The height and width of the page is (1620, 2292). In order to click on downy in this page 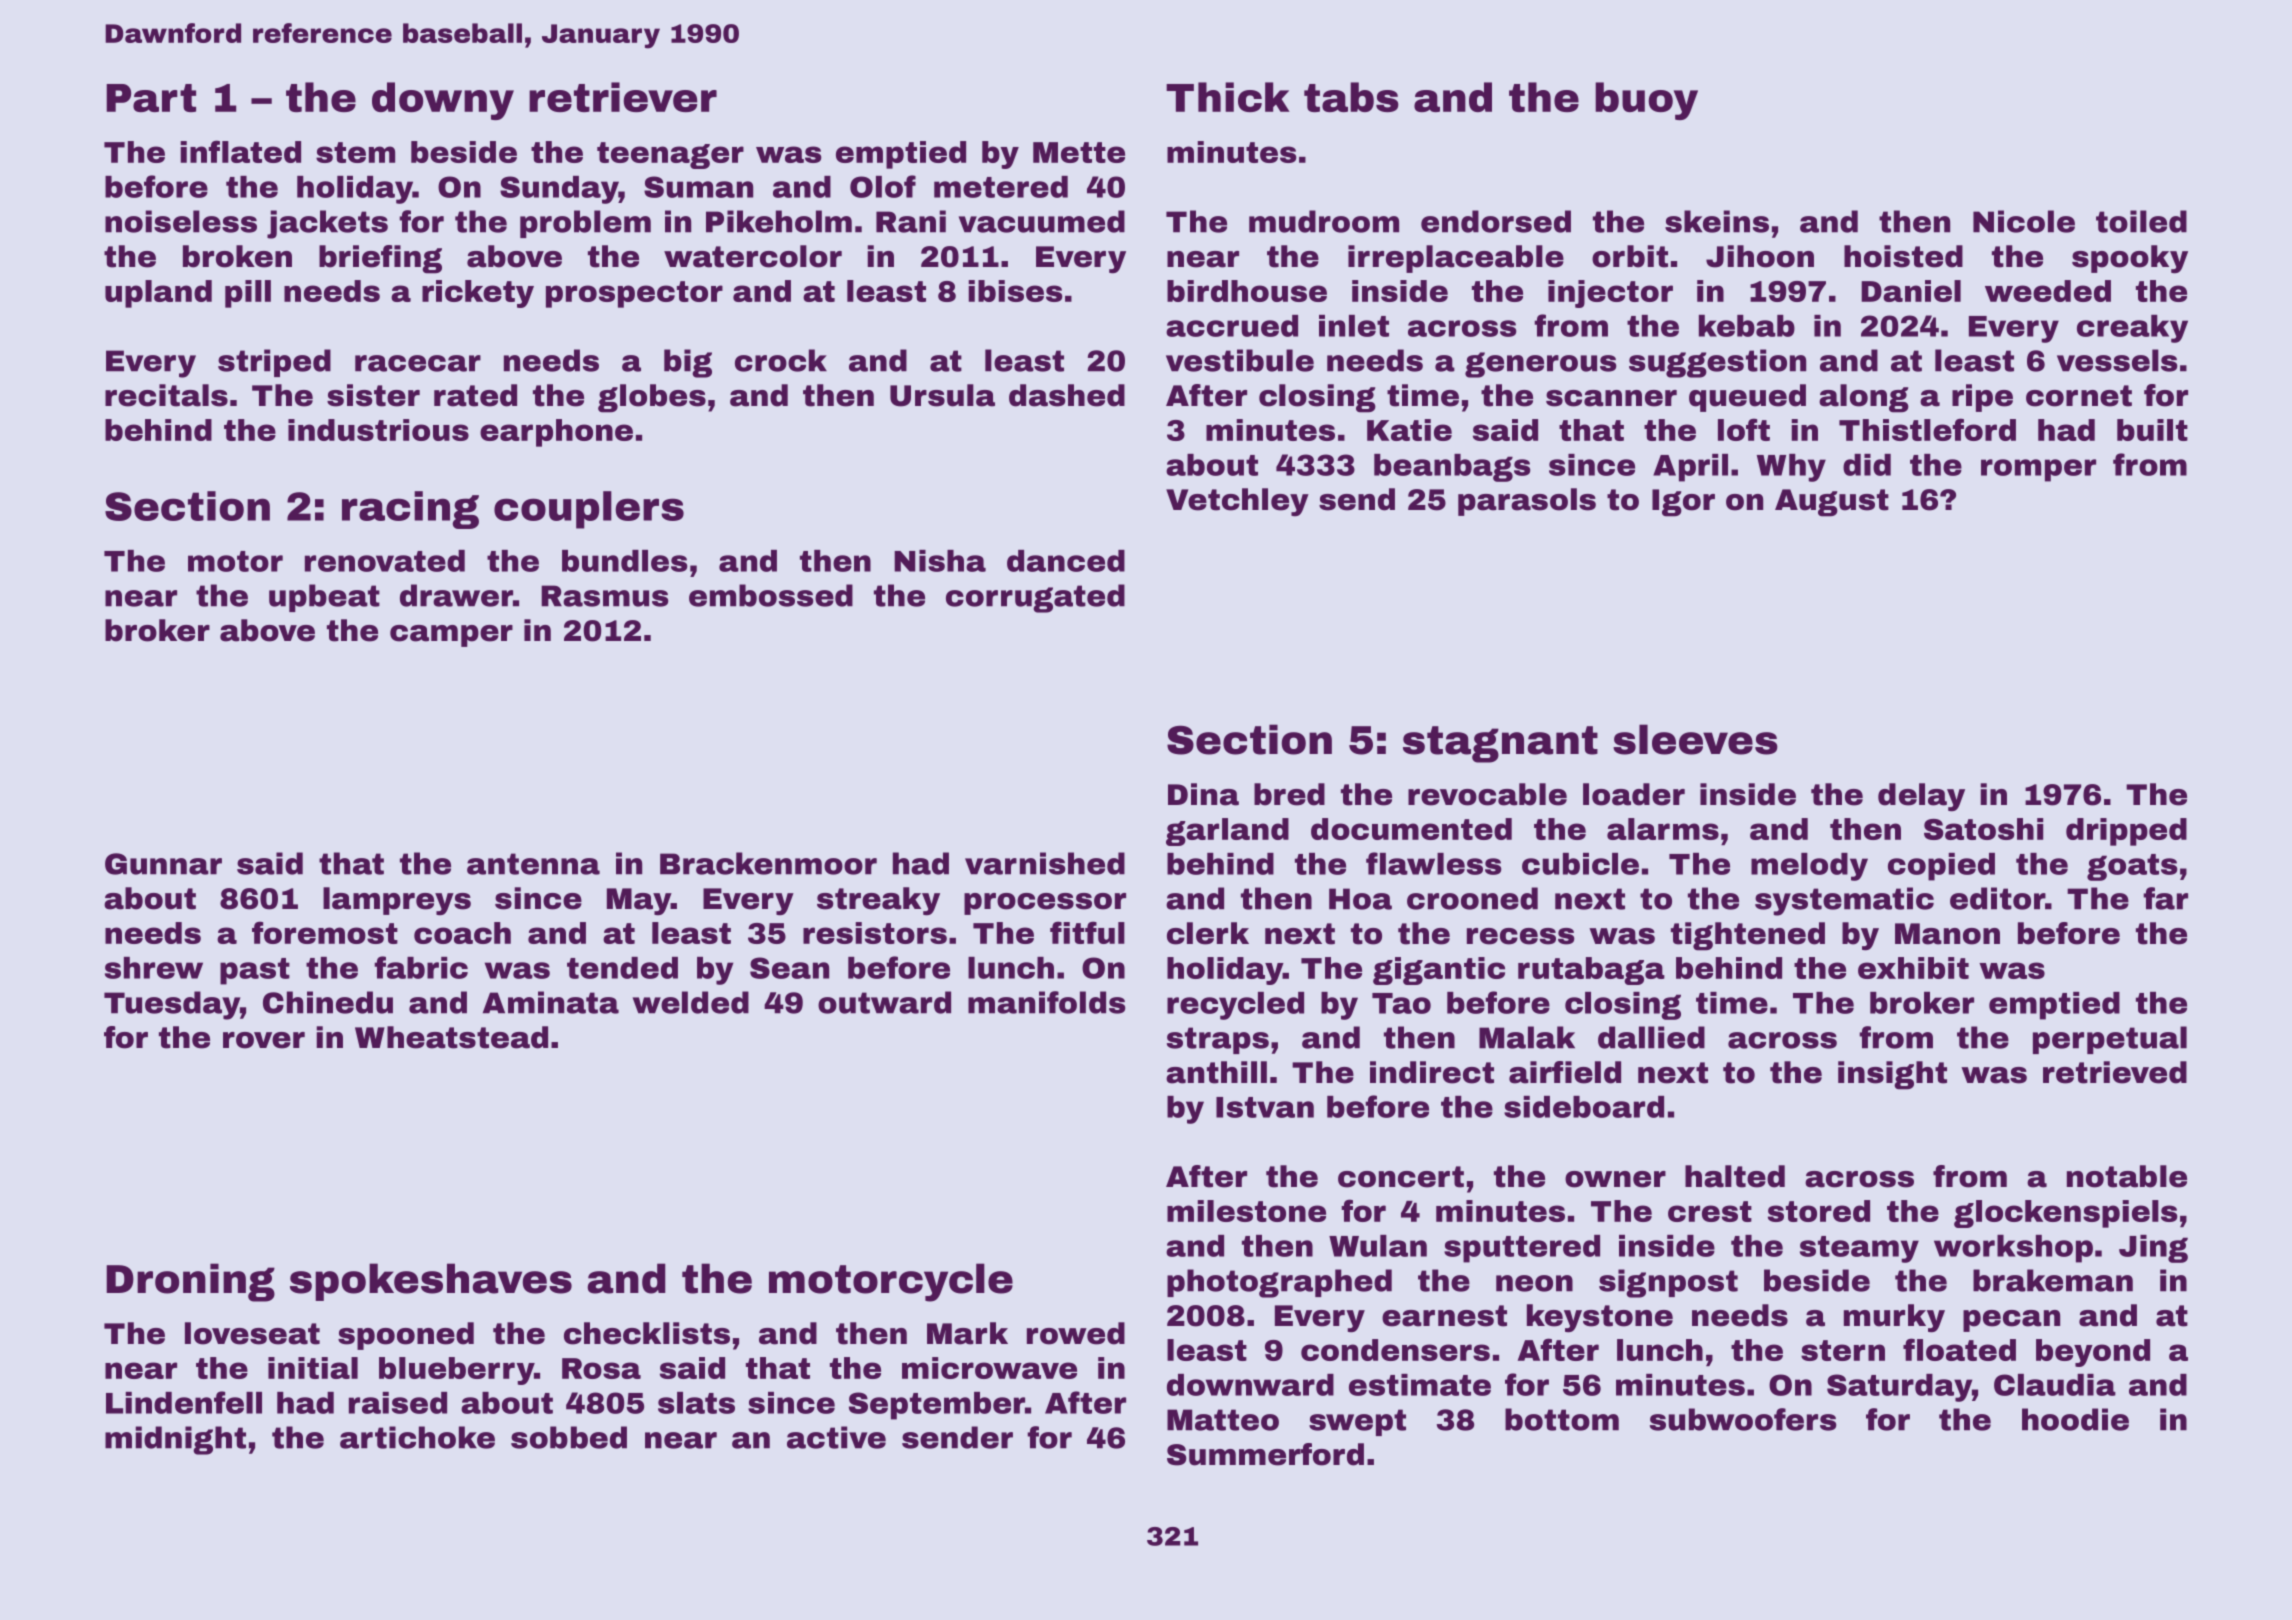, I will do `click(443, 101)`.
